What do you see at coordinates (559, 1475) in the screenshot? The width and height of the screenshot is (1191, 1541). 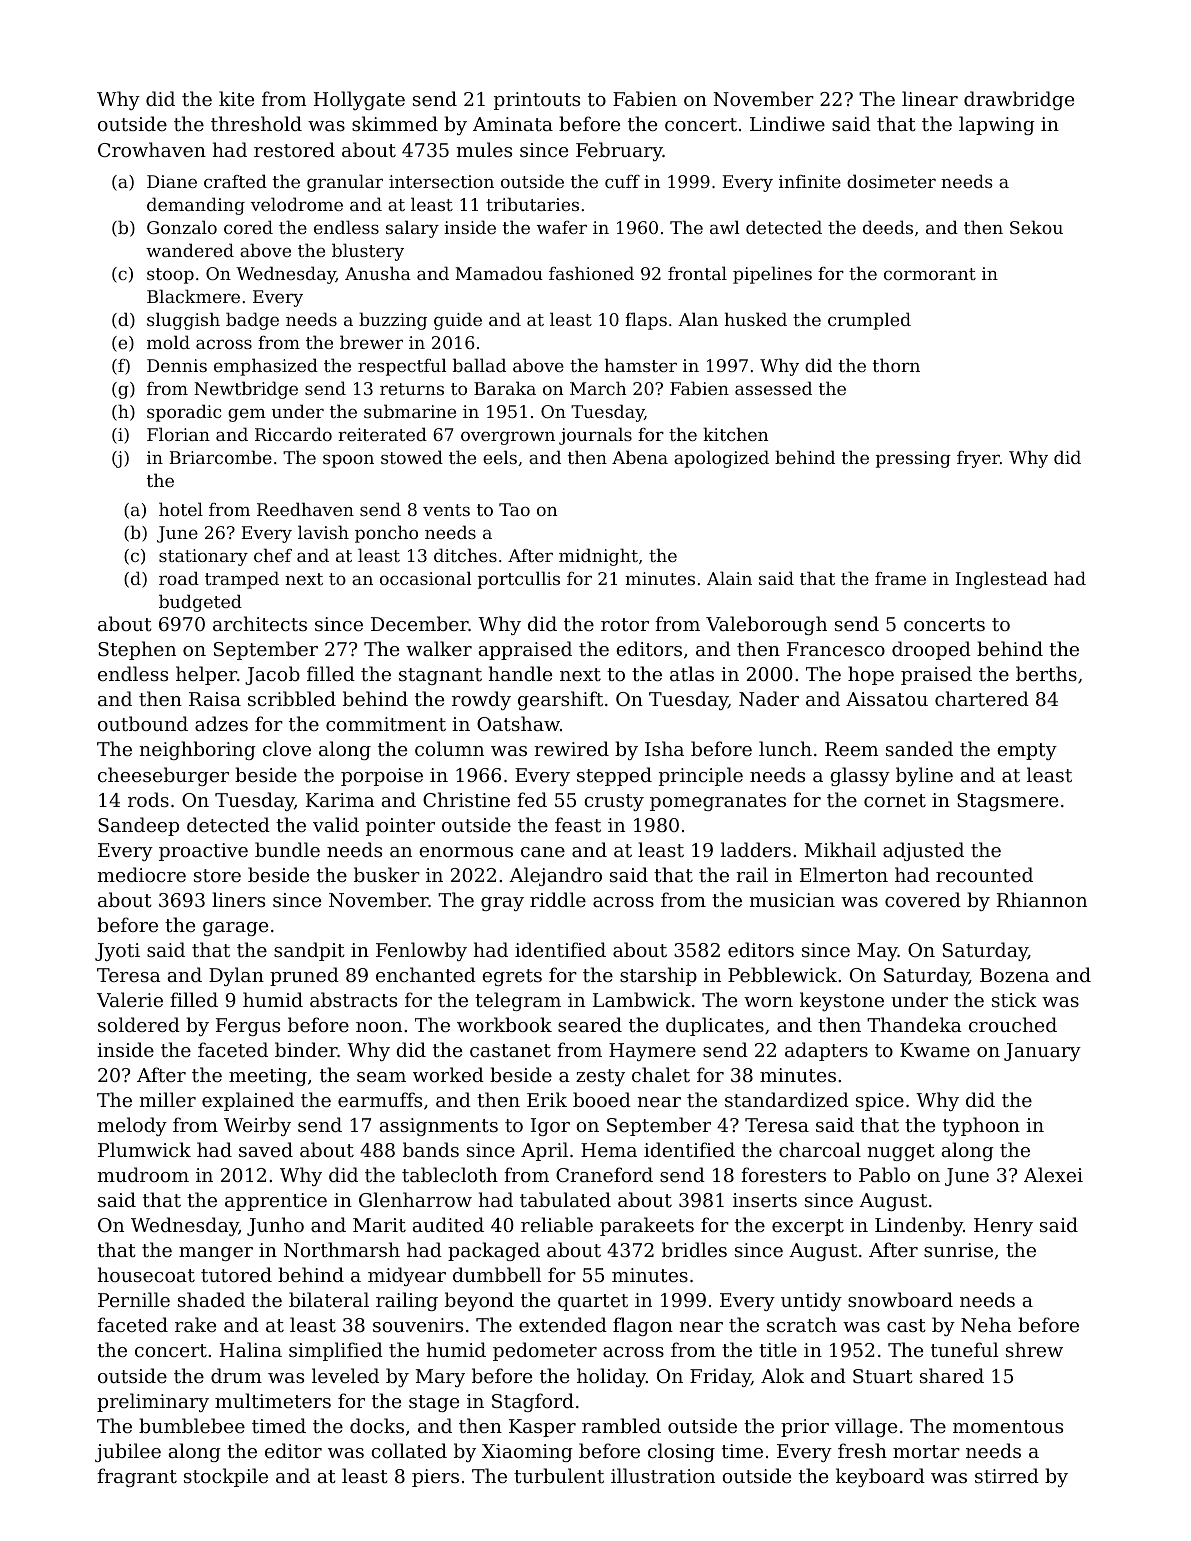 I see `turbulent` at bounding box center [559, 1475].
